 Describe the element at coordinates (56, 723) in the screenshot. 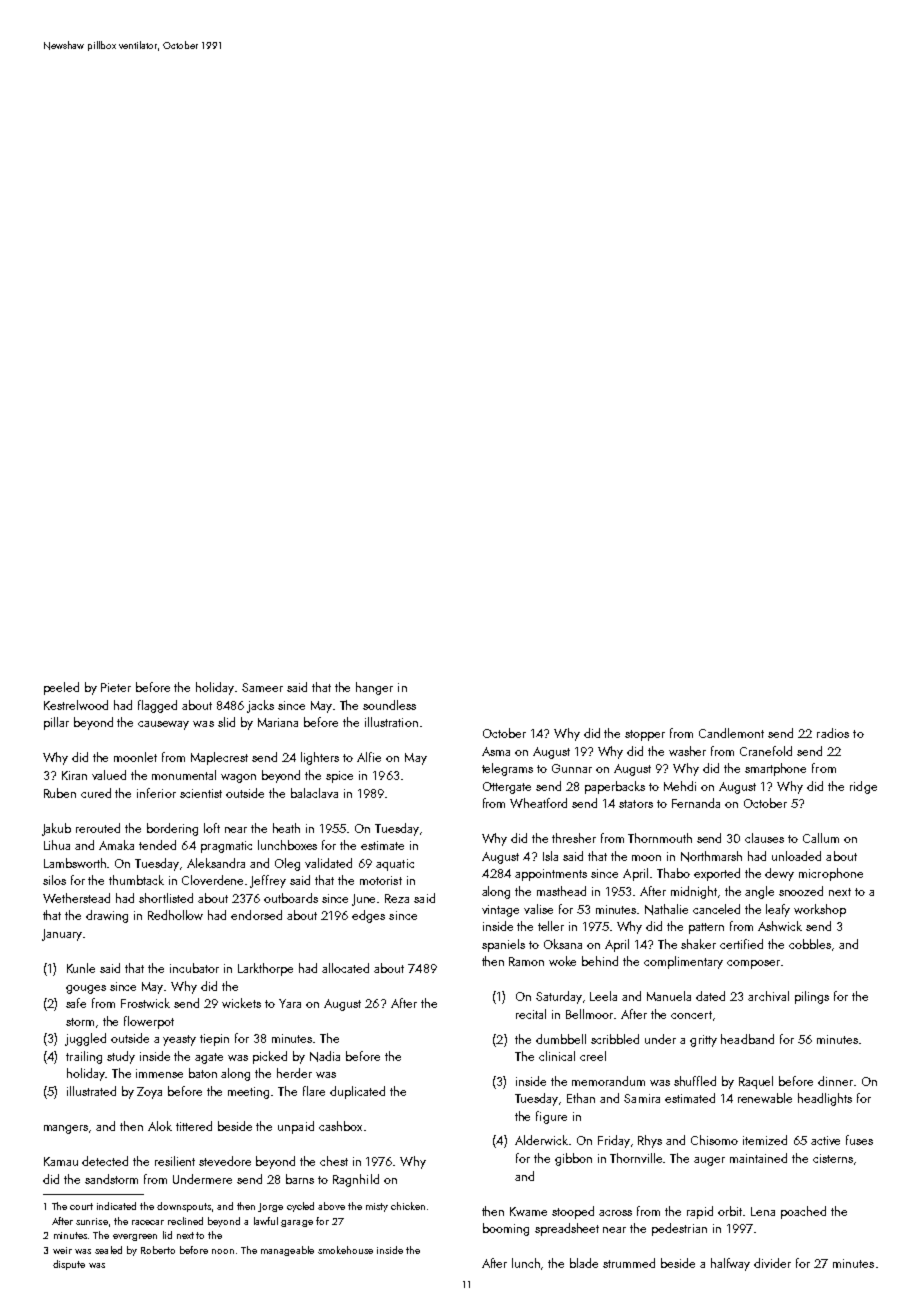

I see `pillar` at that location.
